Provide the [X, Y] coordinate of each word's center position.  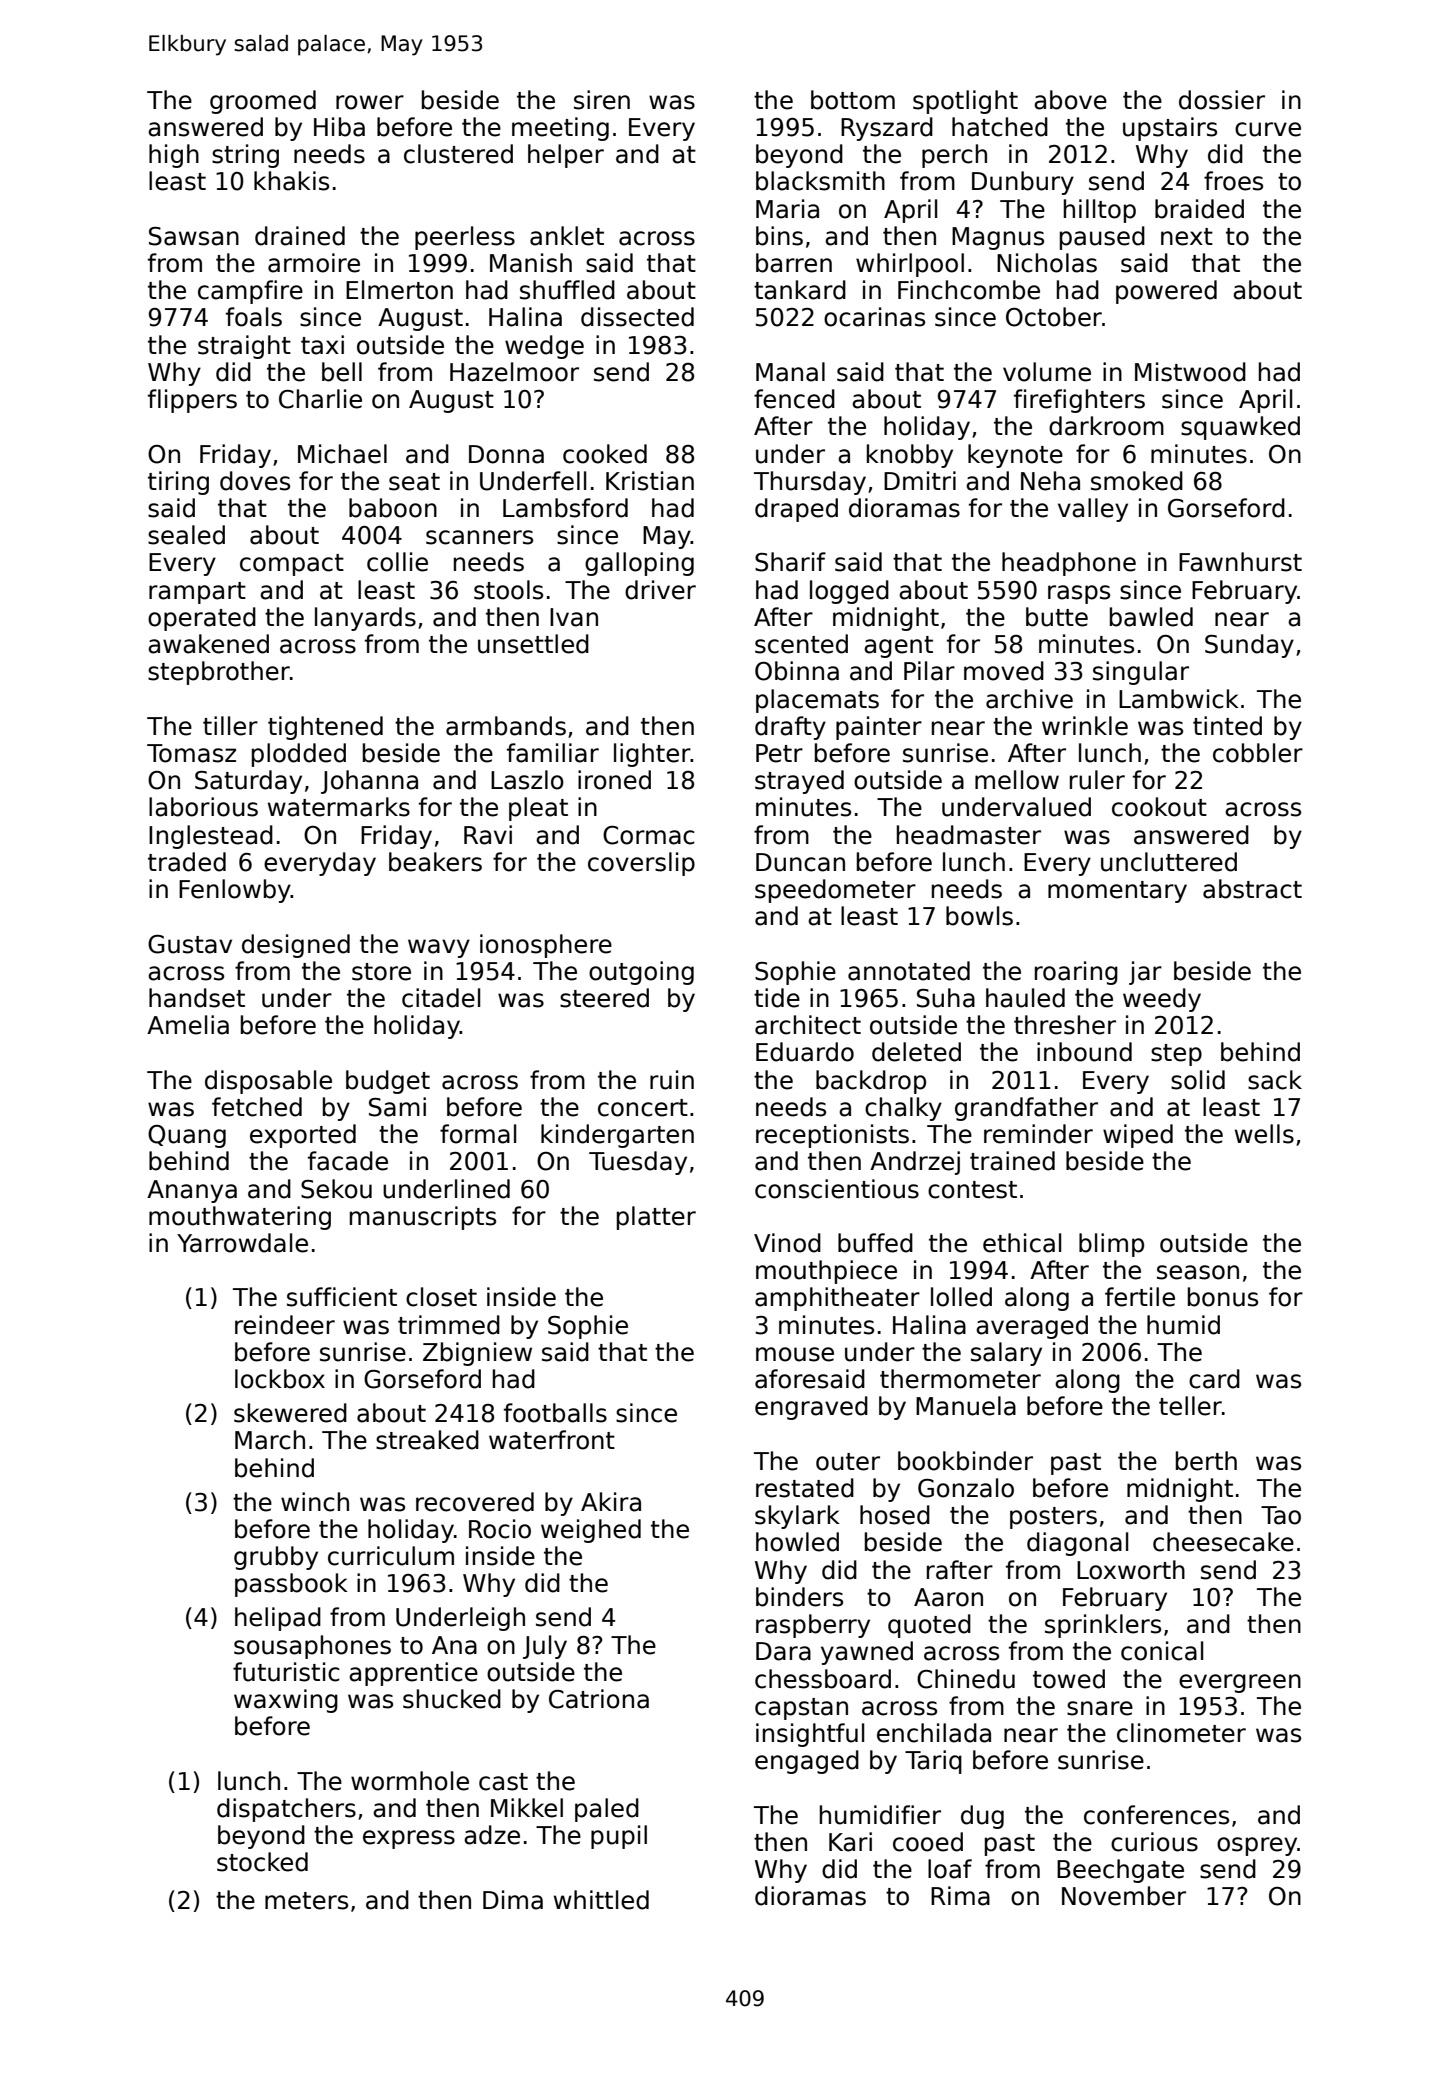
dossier [1222, 100]
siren [602, 100]
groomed [263, 102]
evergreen [1240, 1683]
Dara [783, 1651]
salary [1006, 1354]
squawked [1240, 428]
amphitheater [837, 1299]
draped [796, 510]
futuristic [286, 1672]
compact [292, 565]
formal [478, 1134]
